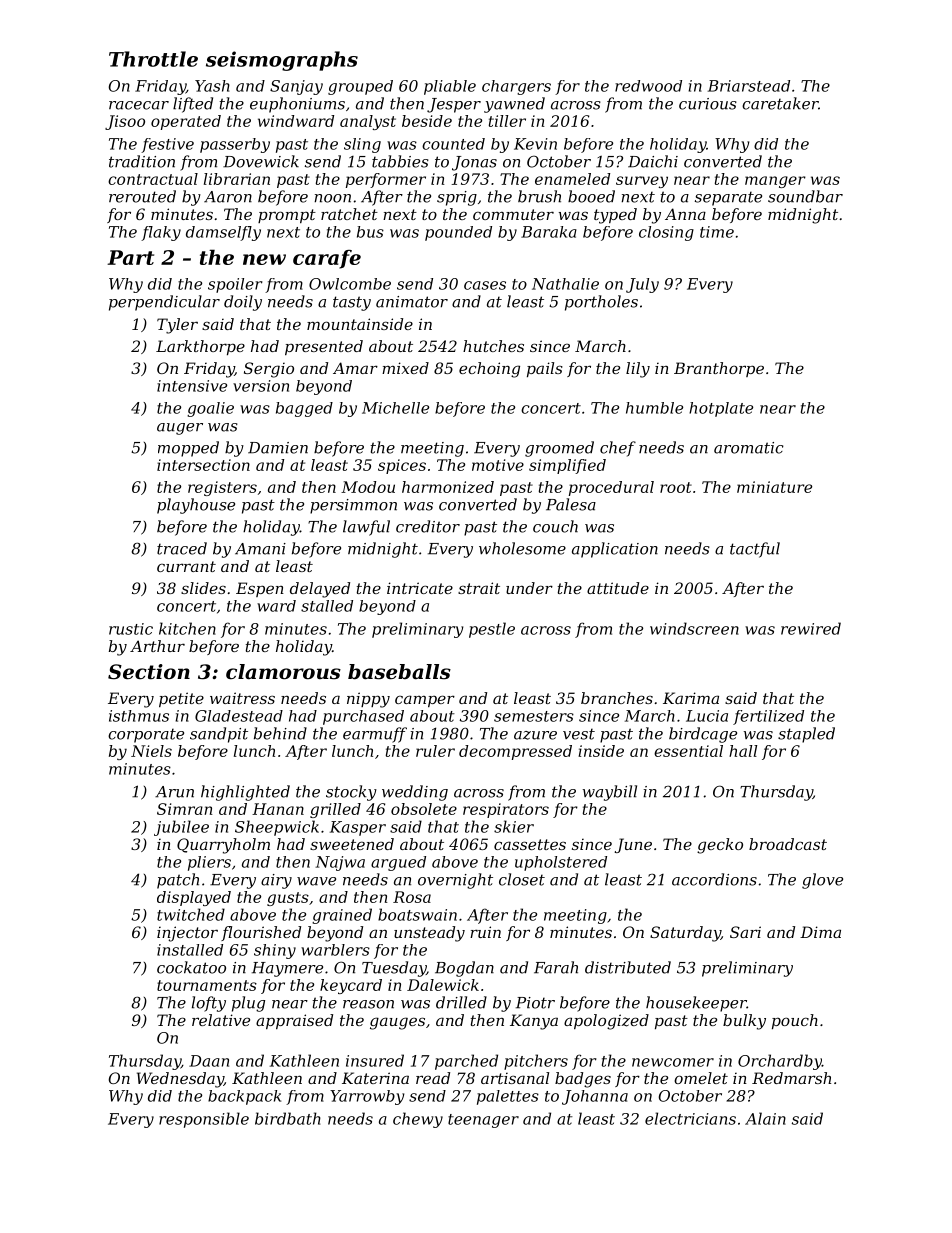 The width and height of the document is (952, 1233). Describe the element at coordinates (153, 59) in the document. I see `Throttle` at that location.
